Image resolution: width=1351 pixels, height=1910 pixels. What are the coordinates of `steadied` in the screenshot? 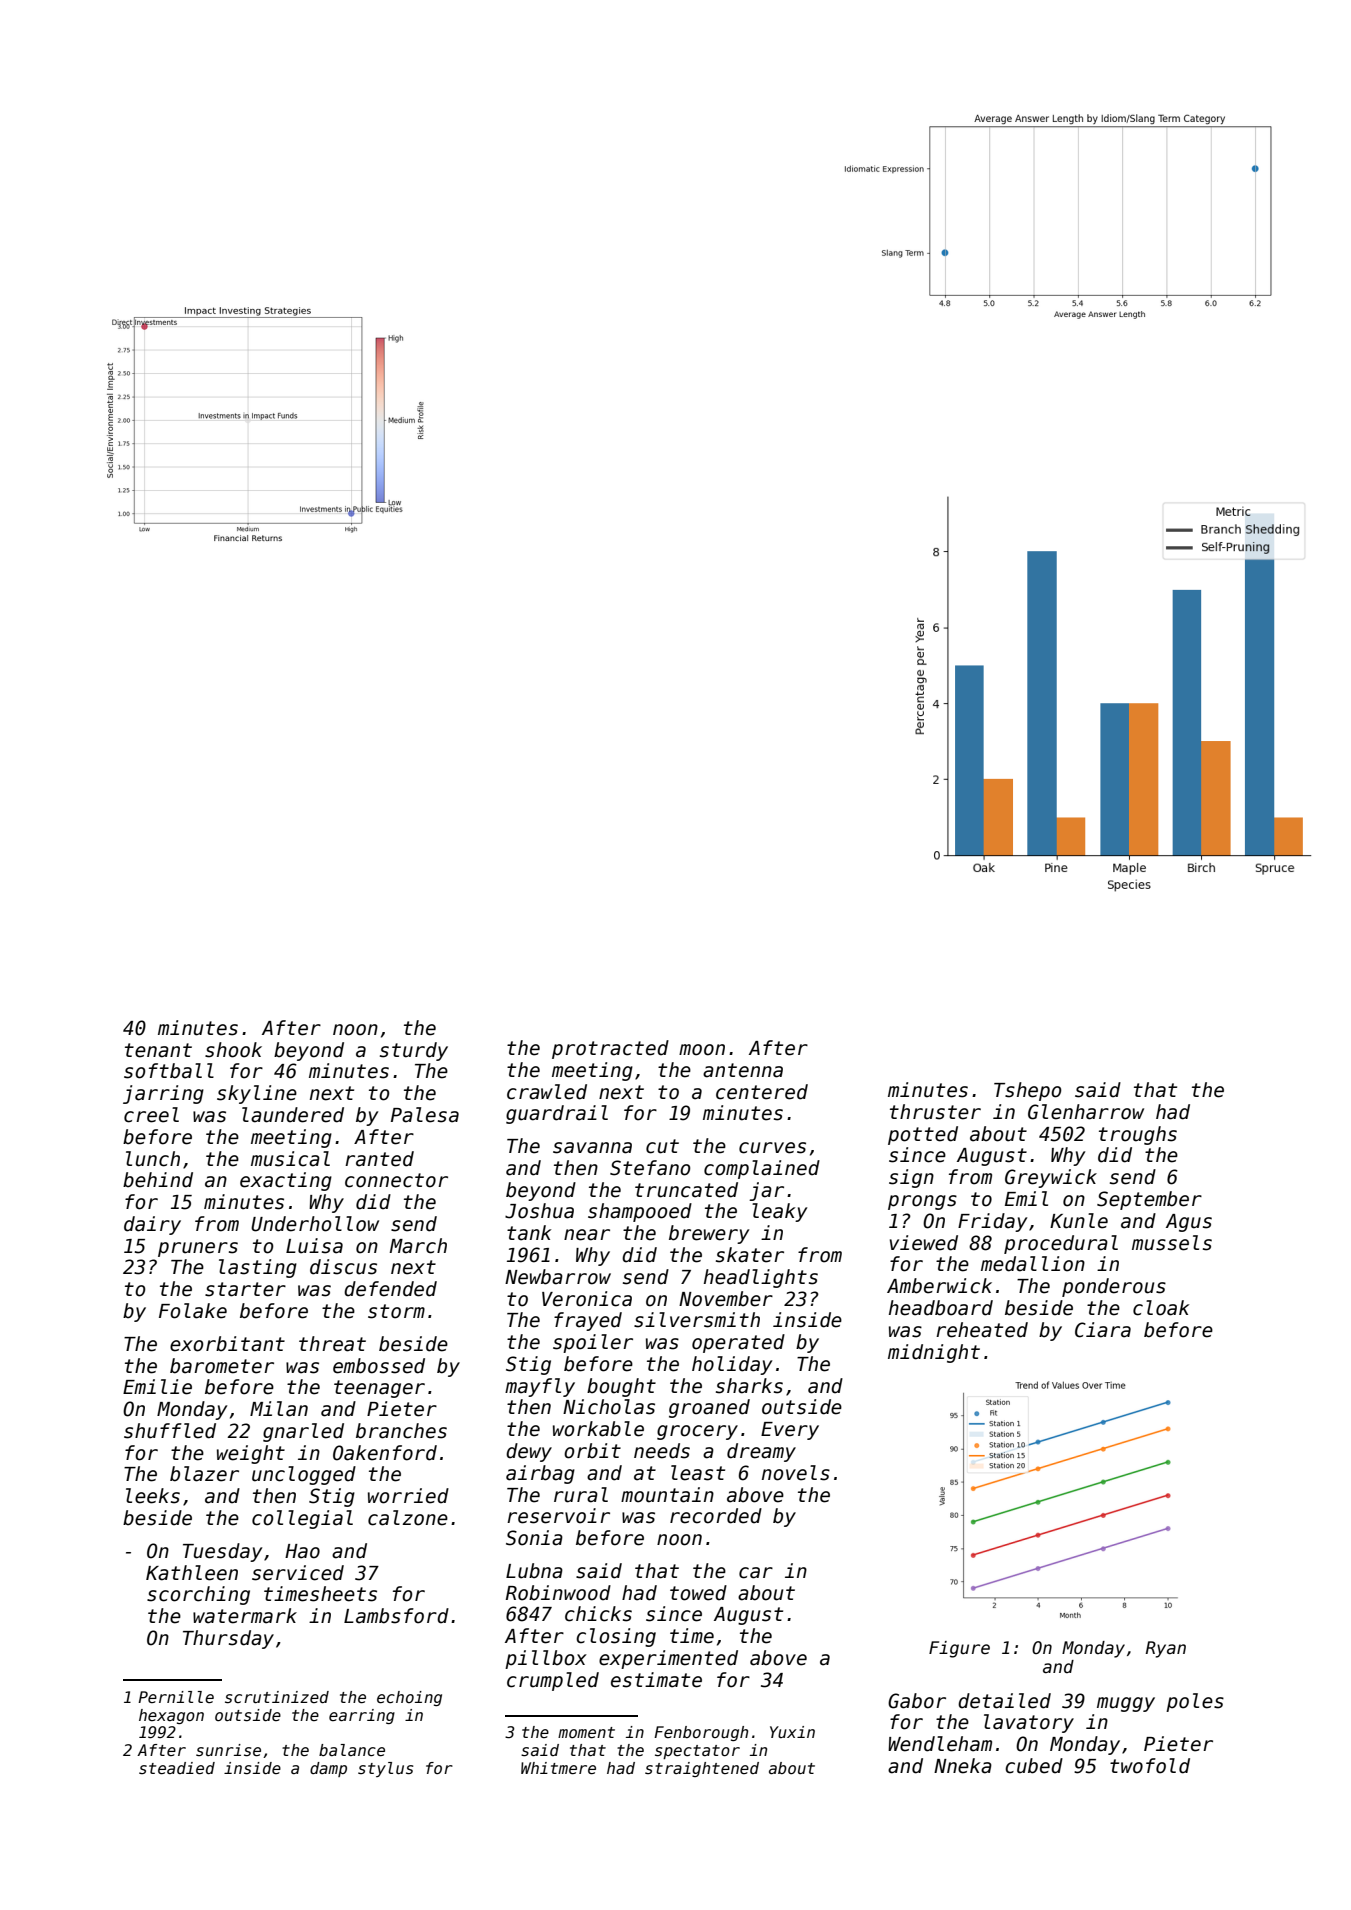 It's located at (177, 1768).
